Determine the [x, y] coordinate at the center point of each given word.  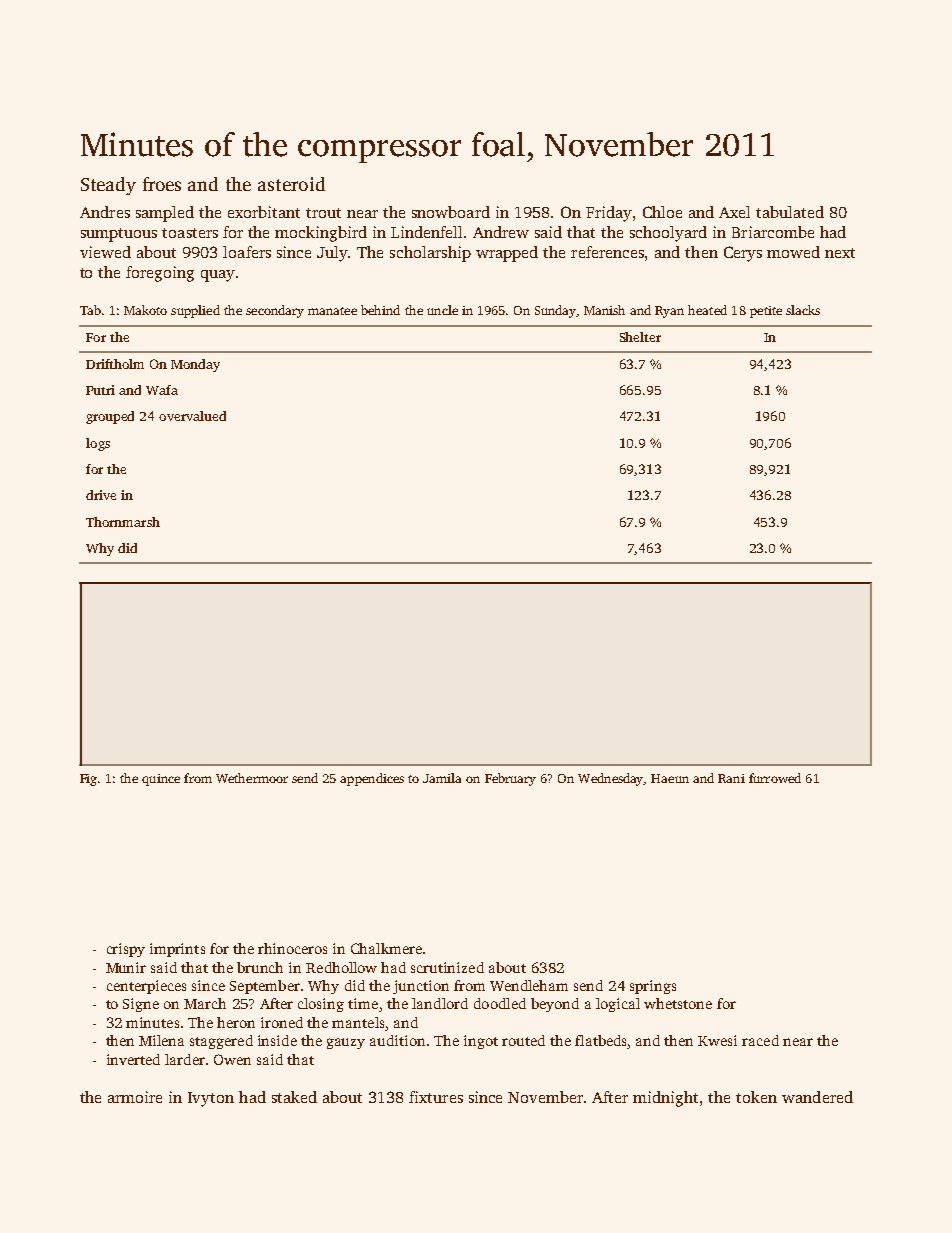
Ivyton [211, 1099]
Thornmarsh [123, 522]
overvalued [192, 416]
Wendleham [529, 985]
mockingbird [321, 234]
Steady [108, 186]
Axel [734, 212]
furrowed [775, 778]
